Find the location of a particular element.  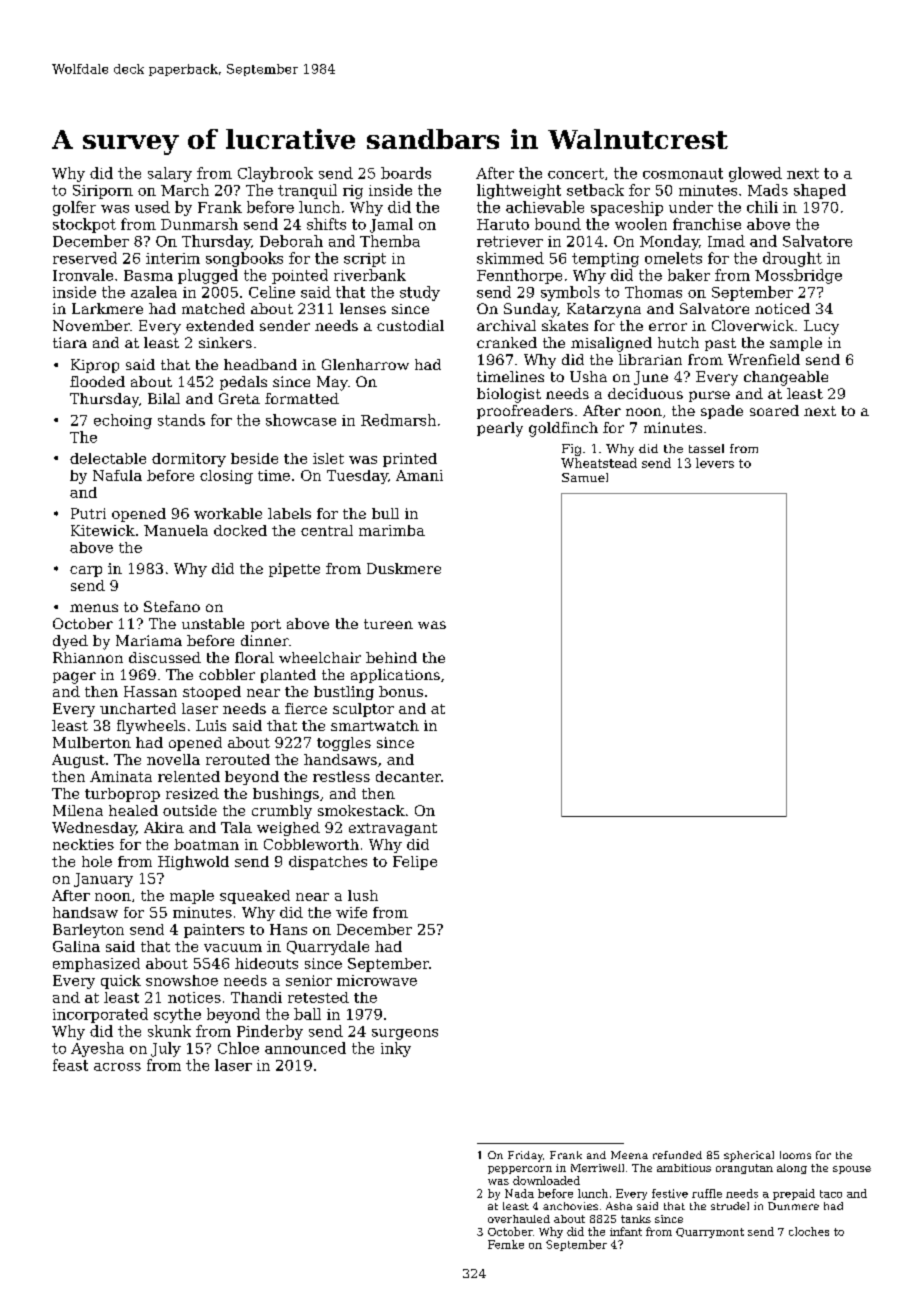

levers is located at coordinates (715, 463).
